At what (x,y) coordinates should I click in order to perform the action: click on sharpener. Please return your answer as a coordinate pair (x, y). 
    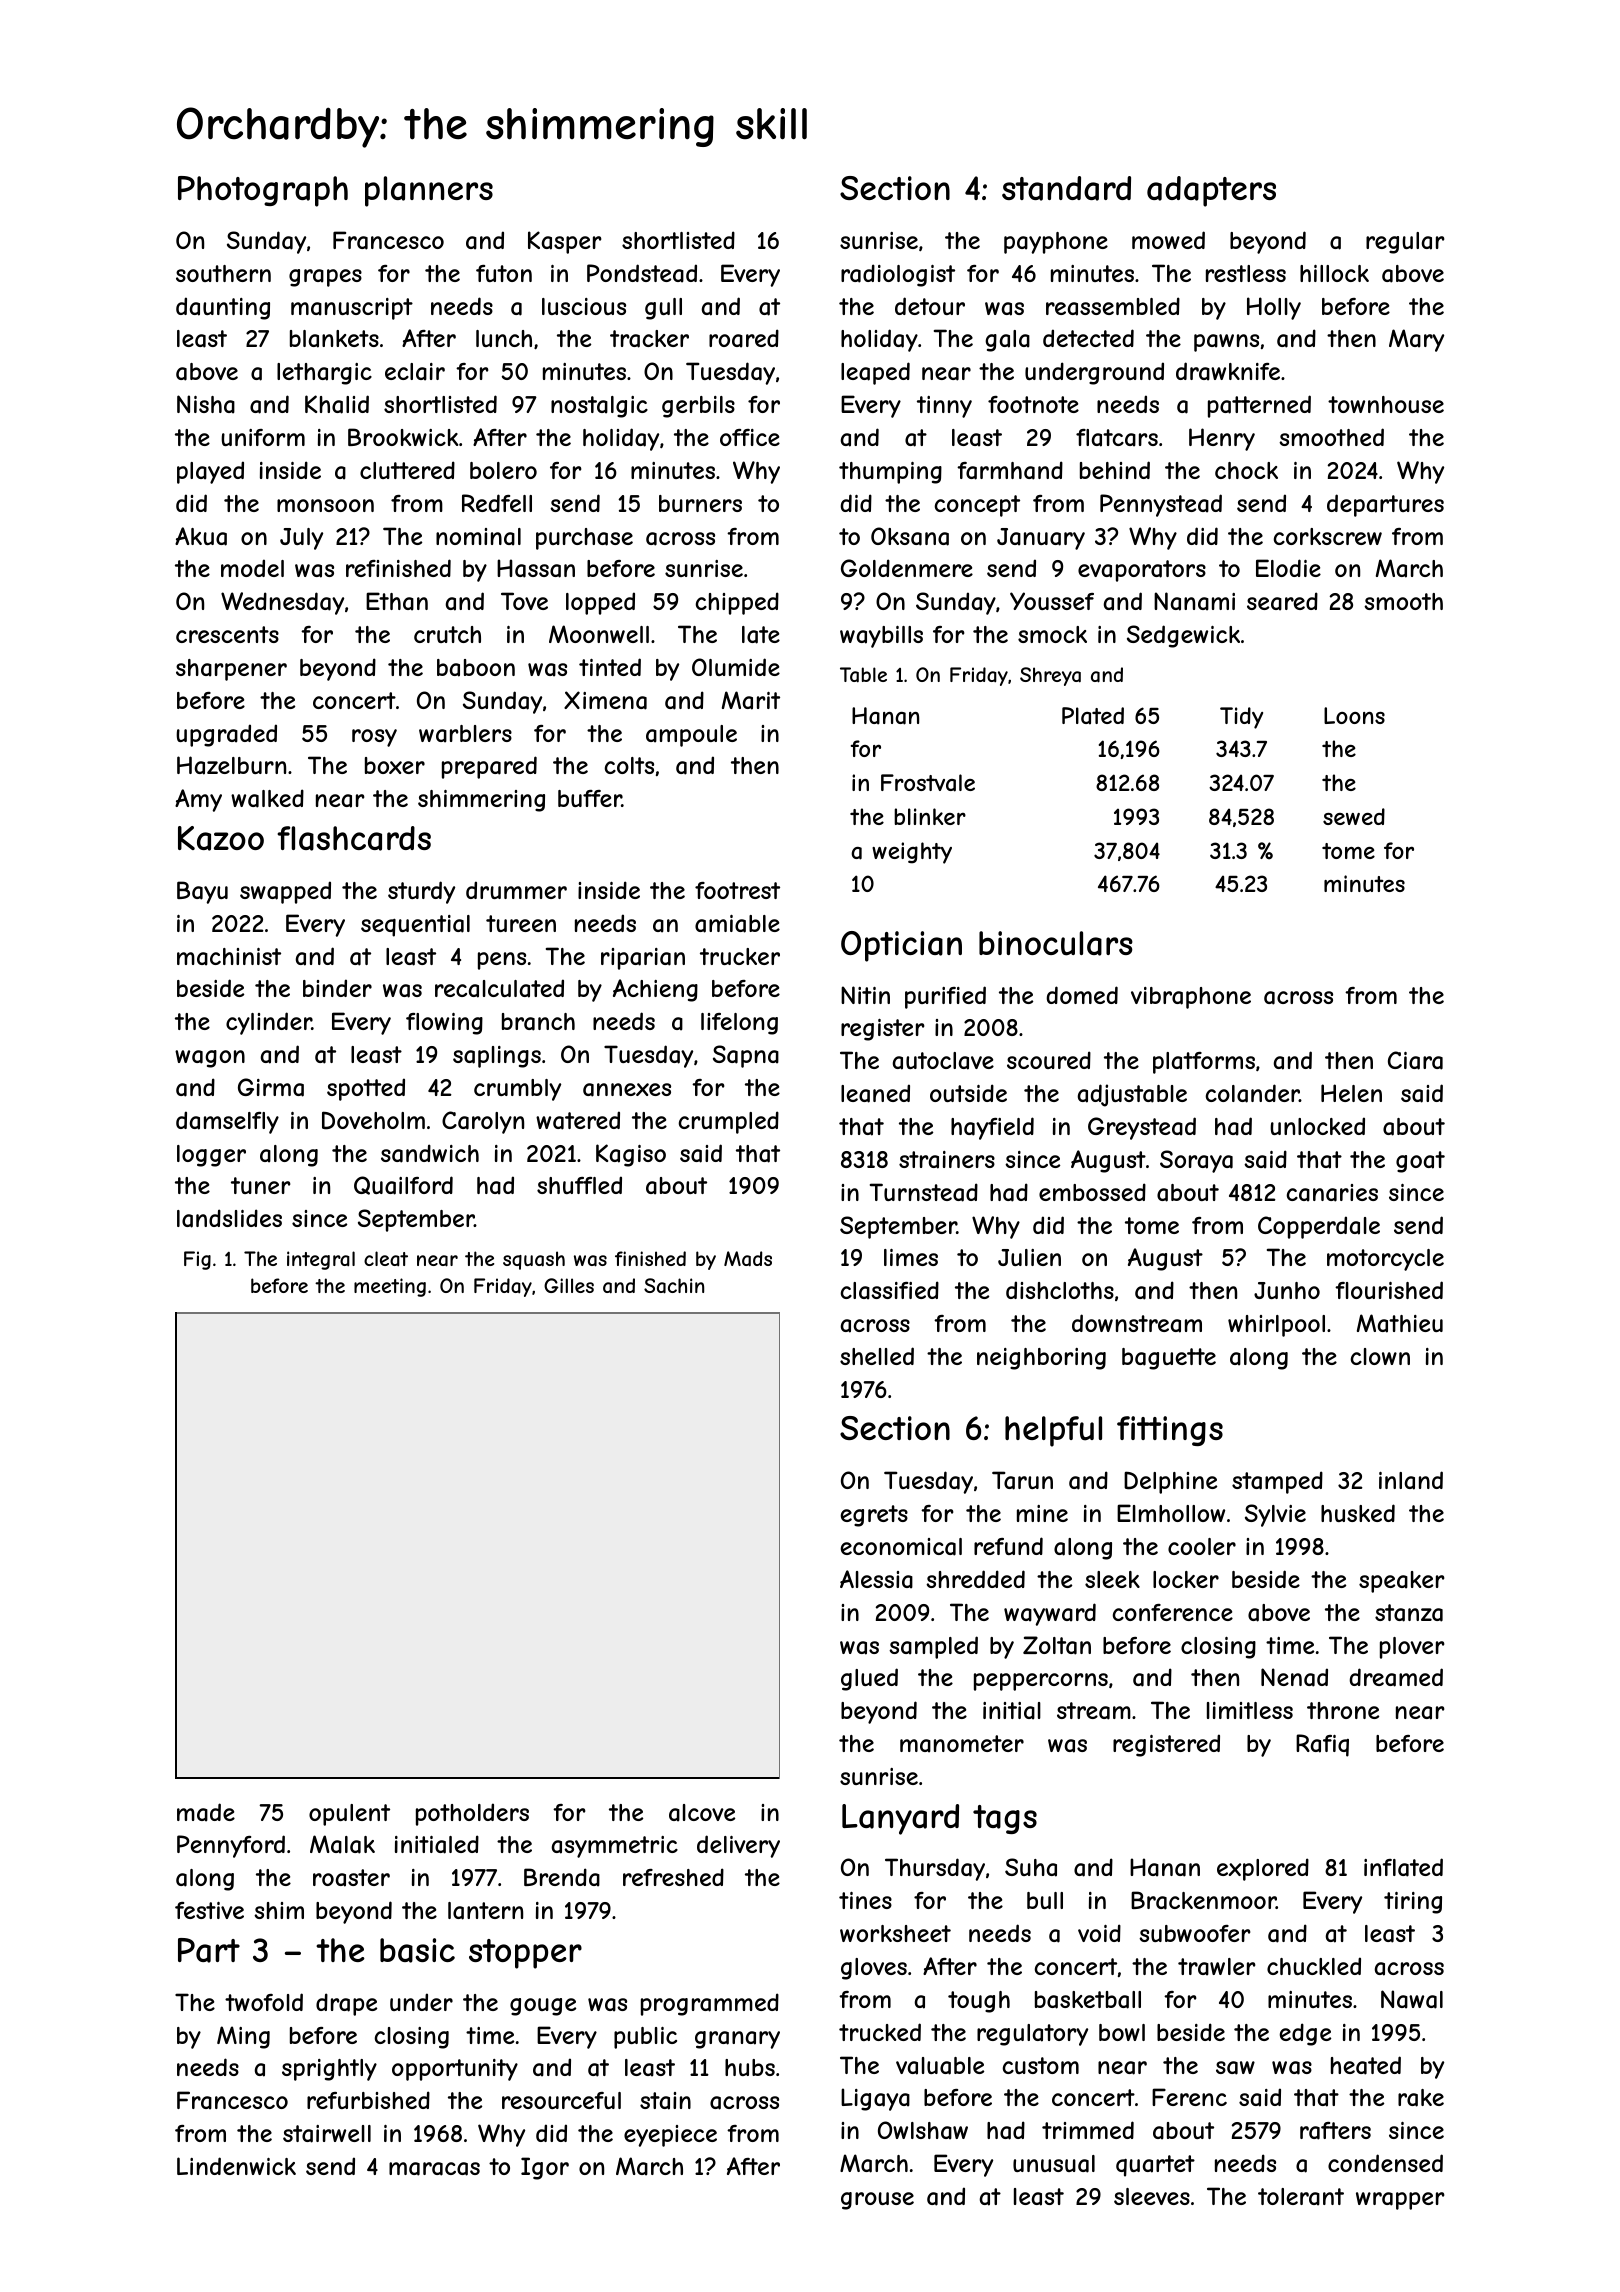
    Looking at the image, I should click on (231, 670).
